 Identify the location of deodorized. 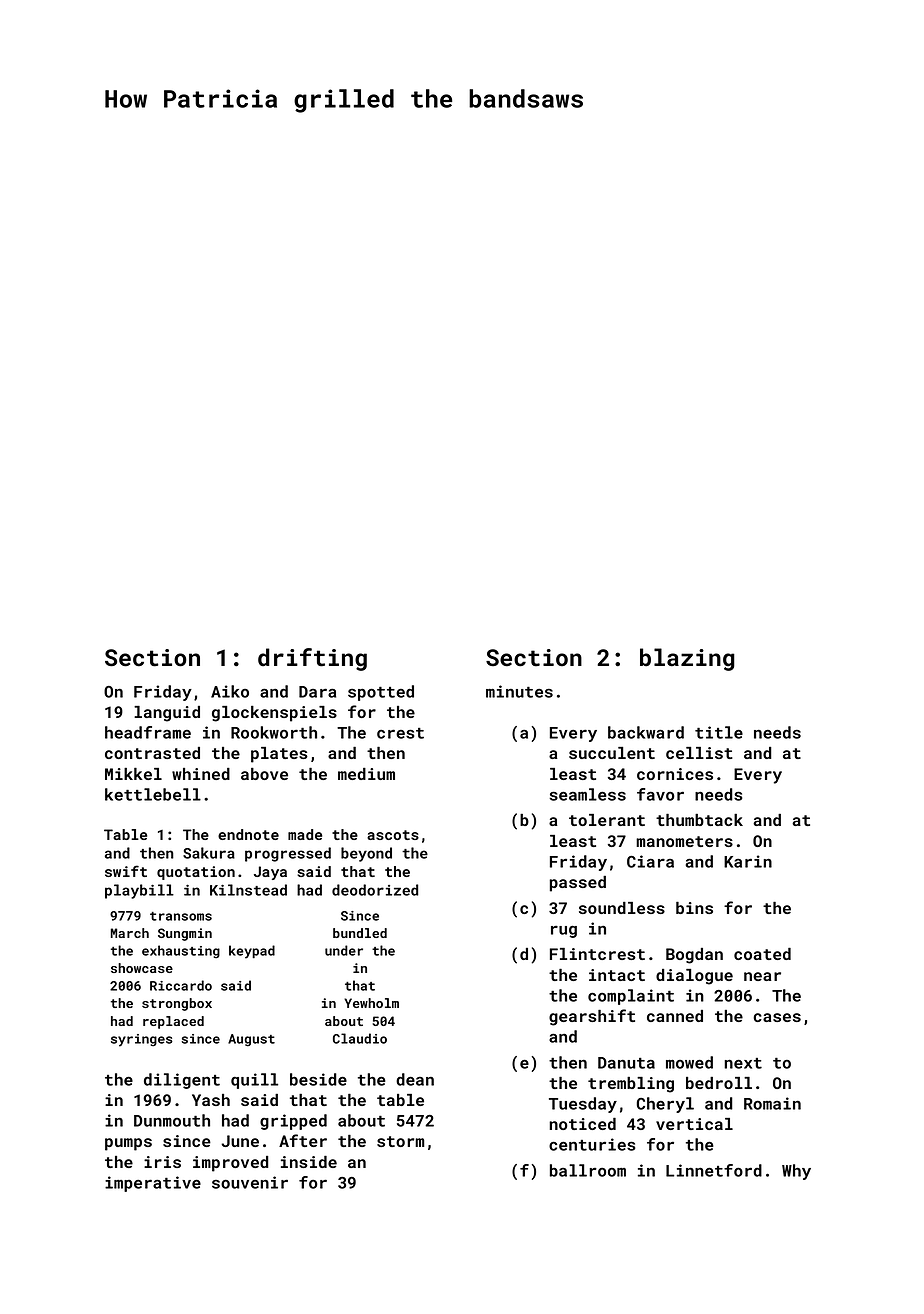
(375, 890).
